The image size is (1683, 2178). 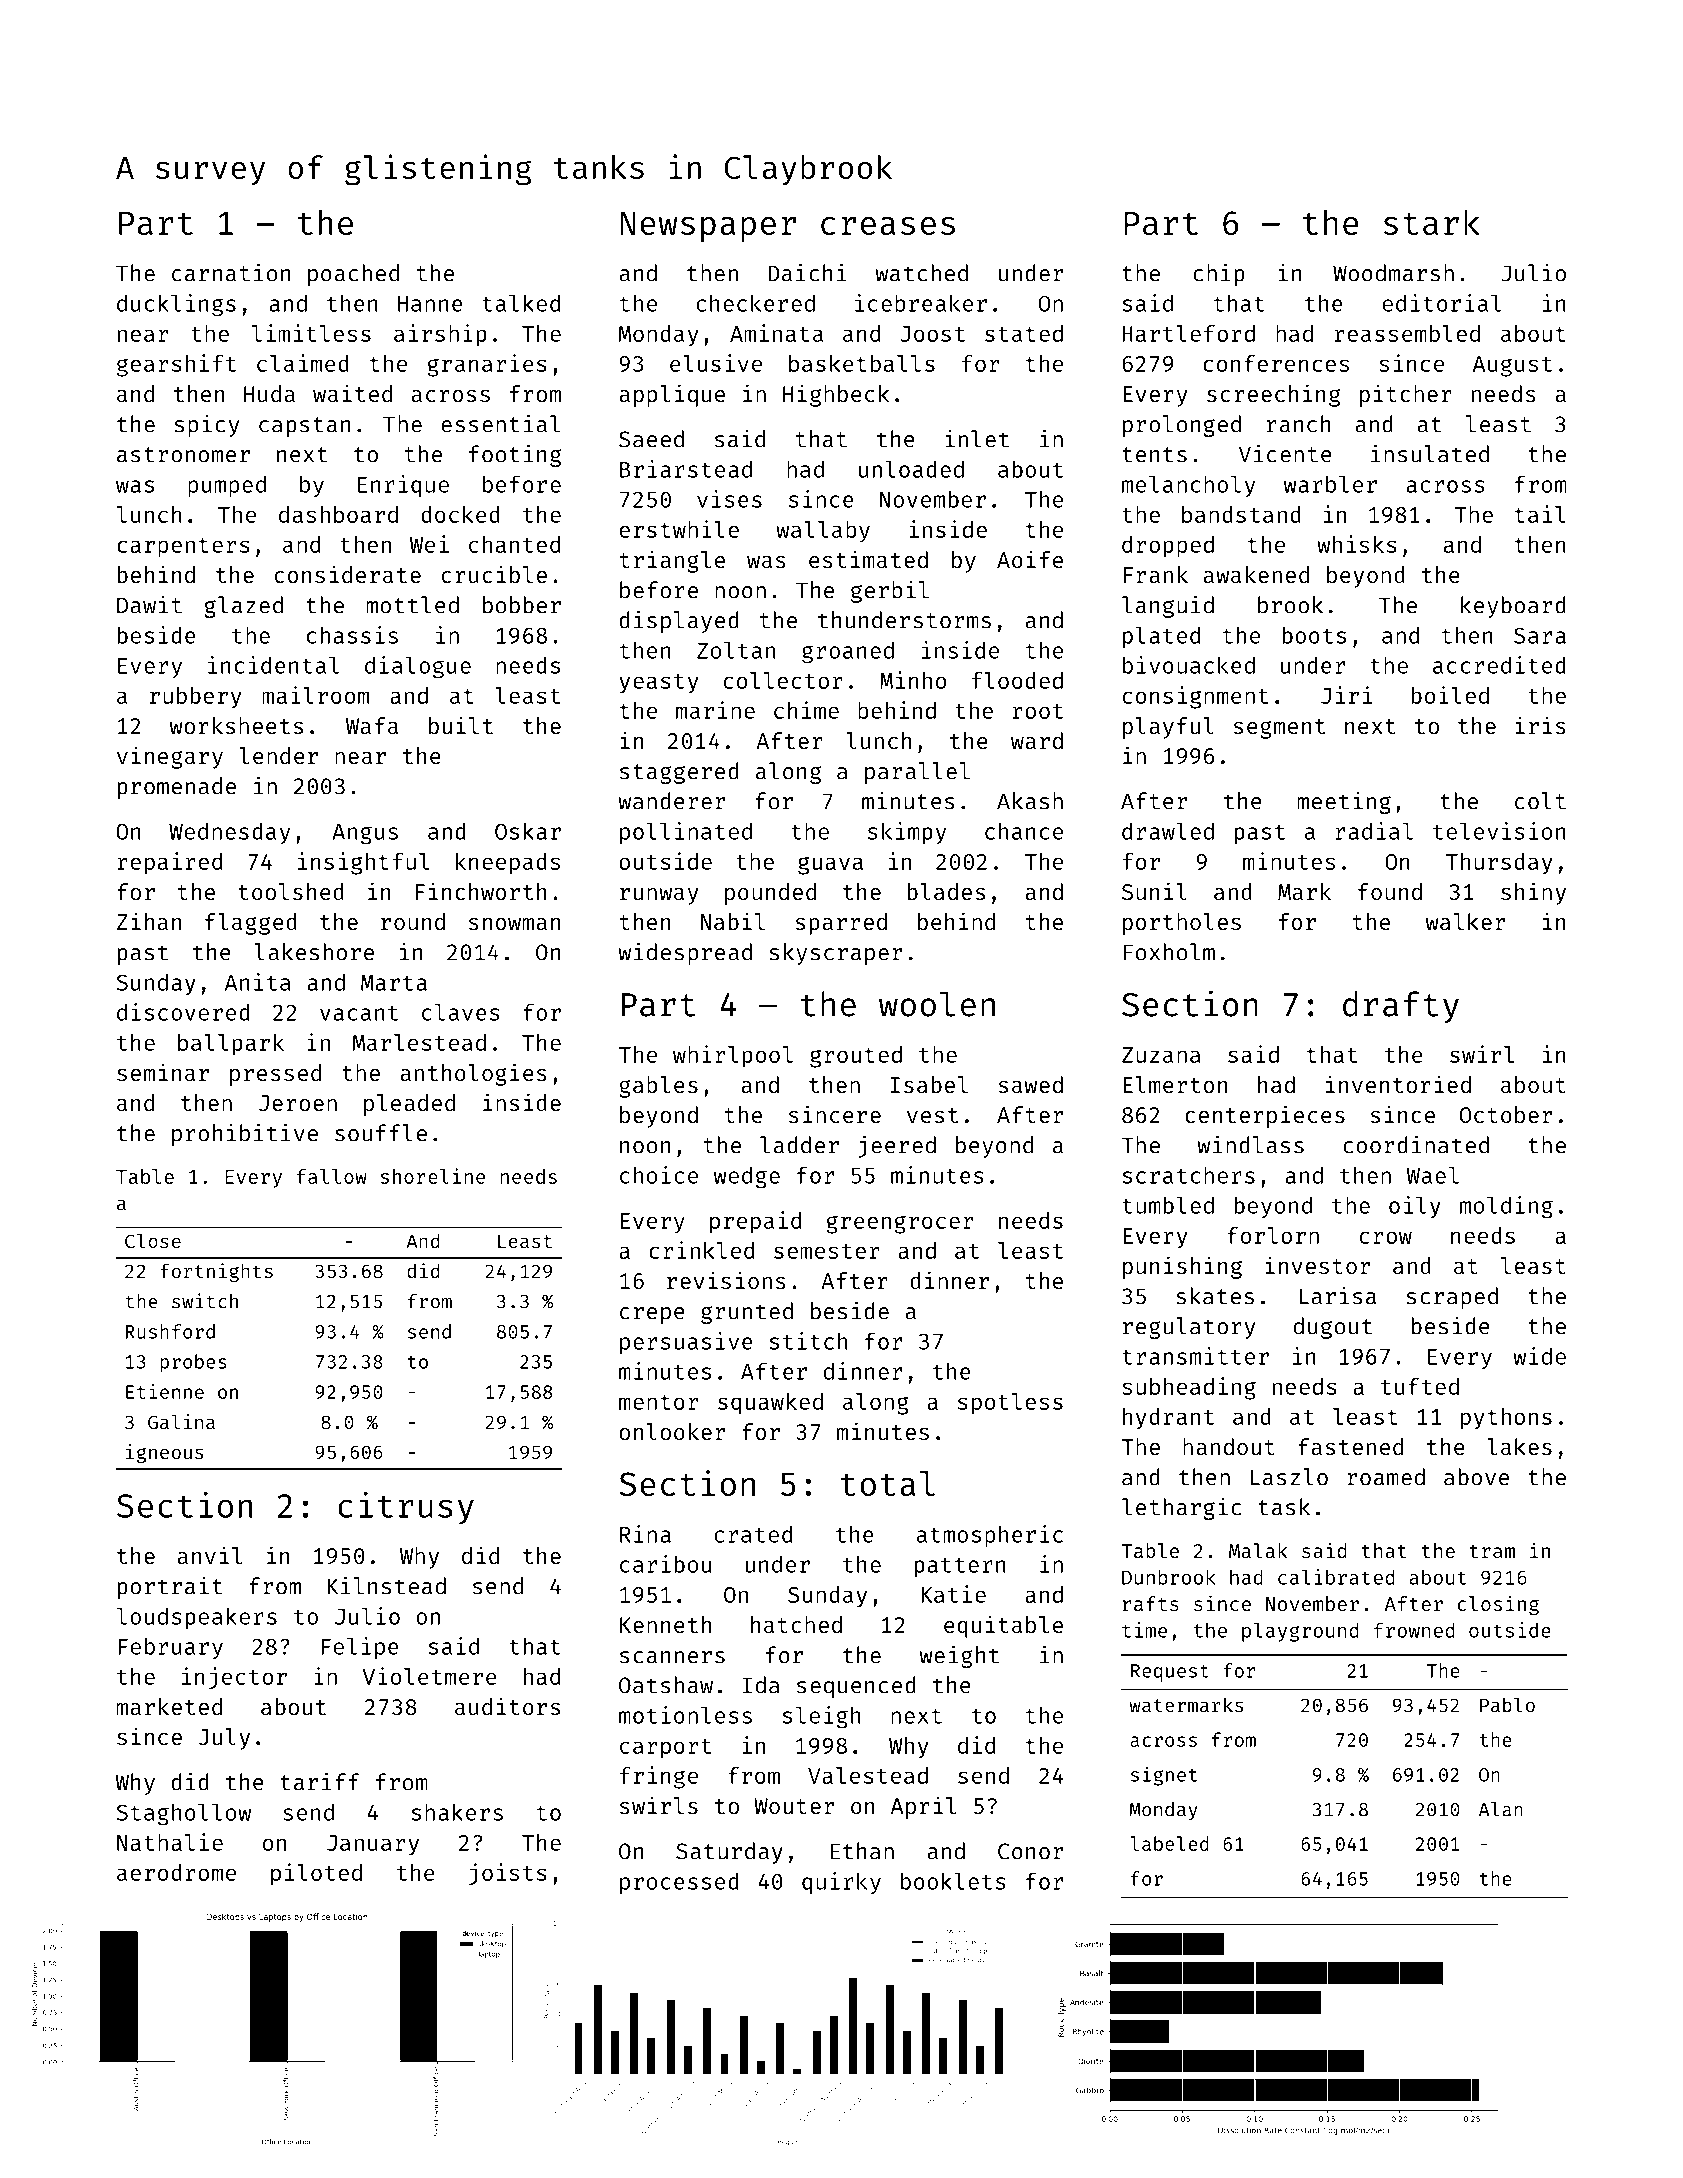 I want to click on pitcher, so click(x=1406, y=395).
